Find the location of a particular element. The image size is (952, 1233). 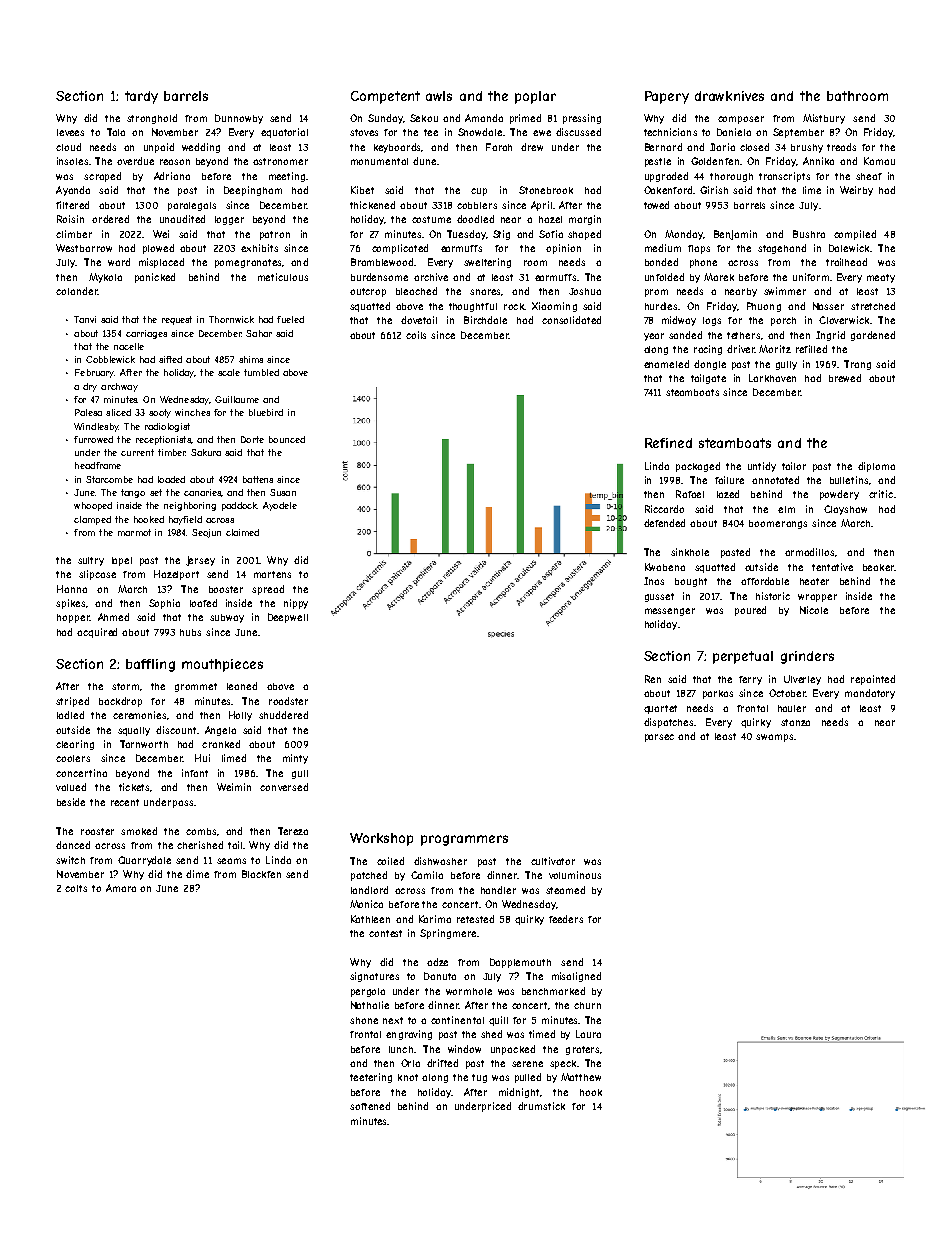

Matthew is located at coordinates (581, 1077).
